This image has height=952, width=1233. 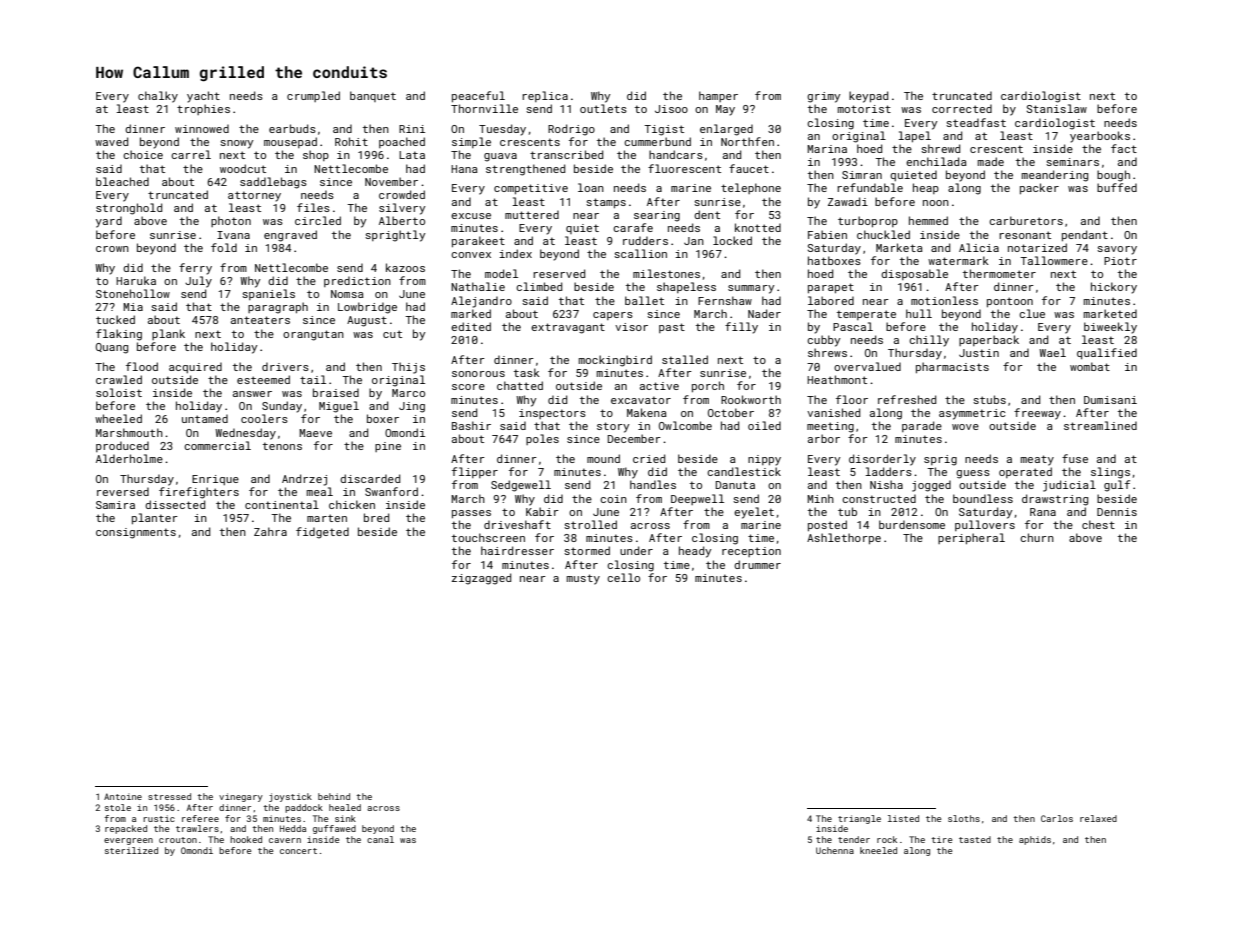 What do you see at coordinates (373, 96) in the image?
I see `banquet` at bounding box center [373, 96].
